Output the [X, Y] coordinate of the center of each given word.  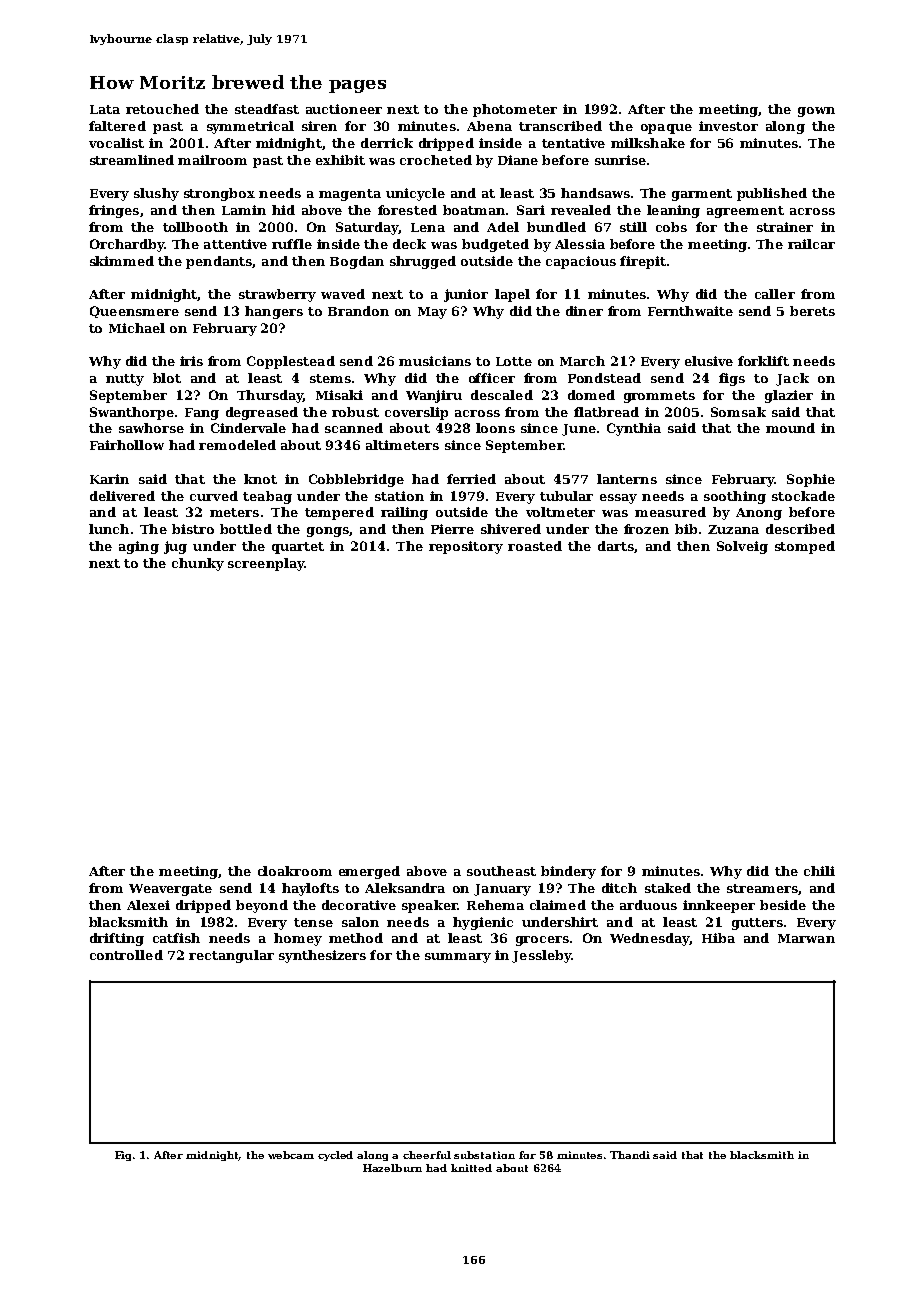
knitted [471, 1168]
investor [728, 126]
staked [668, 888]
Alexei [148, 905]
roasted [535, 546]
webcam [291, 1155]
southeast [501, 871]
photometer [515, 110]
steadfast [267, 109]
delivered [122, 496]
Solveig [742, 547]
